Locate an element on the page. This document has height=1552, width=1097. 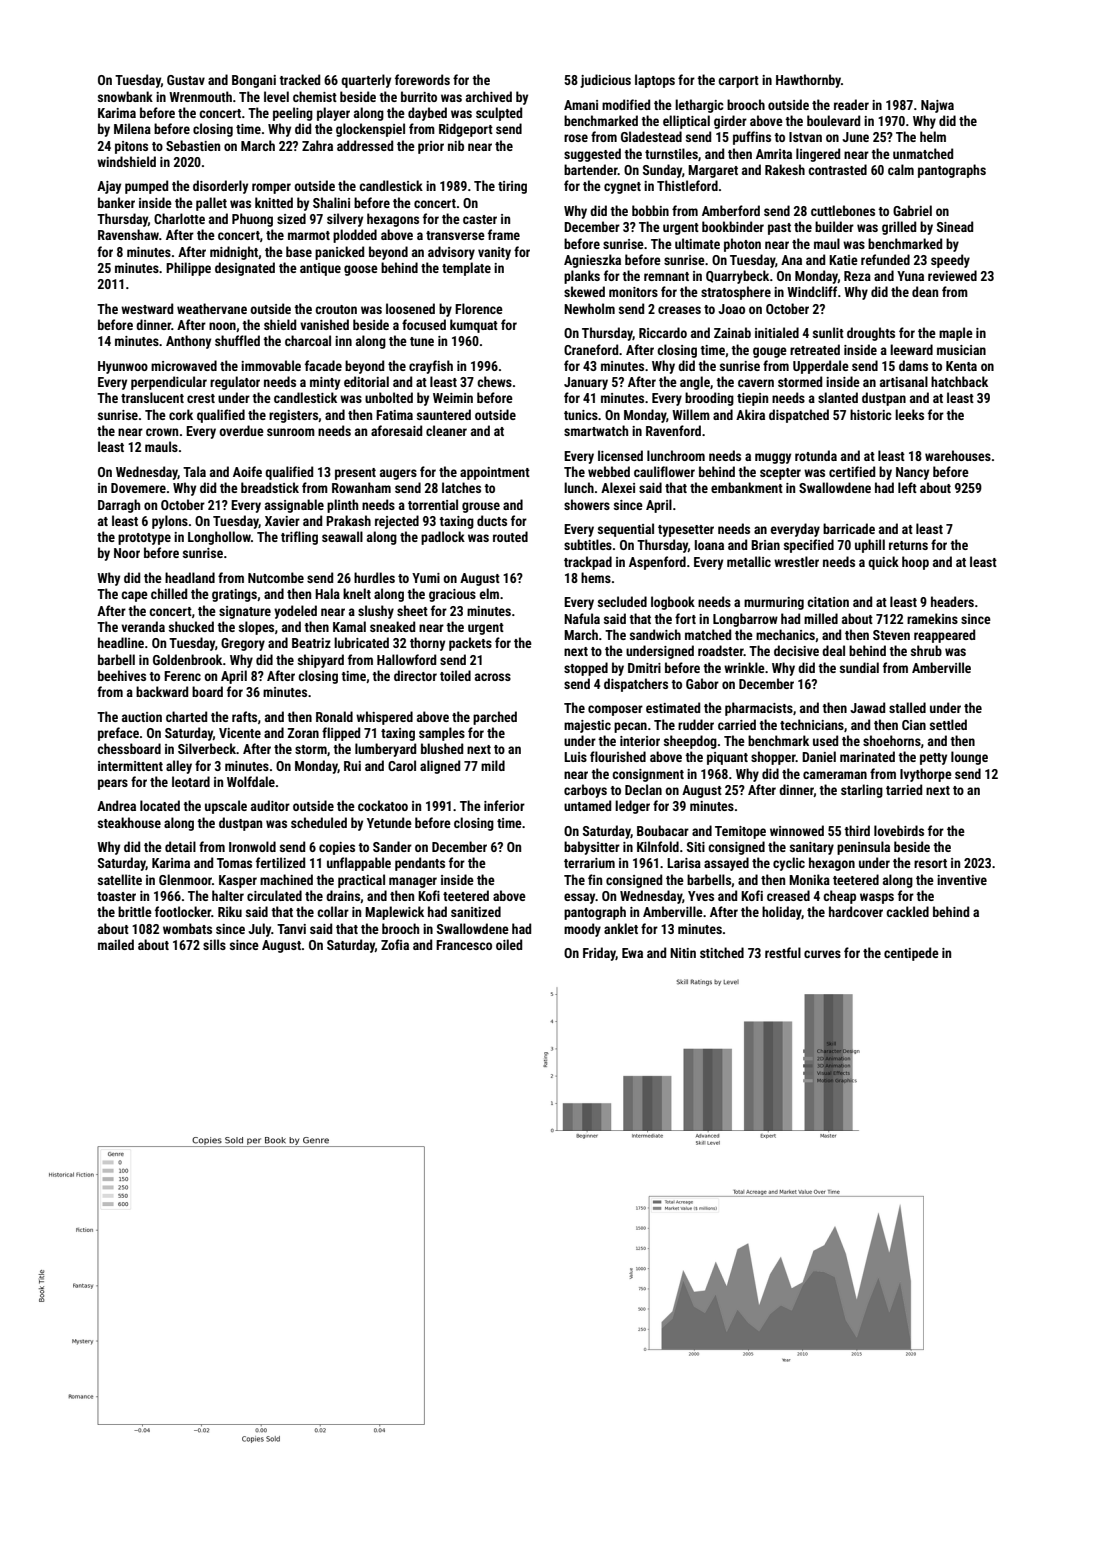
Najwa is located at coordinates (937, 106).
